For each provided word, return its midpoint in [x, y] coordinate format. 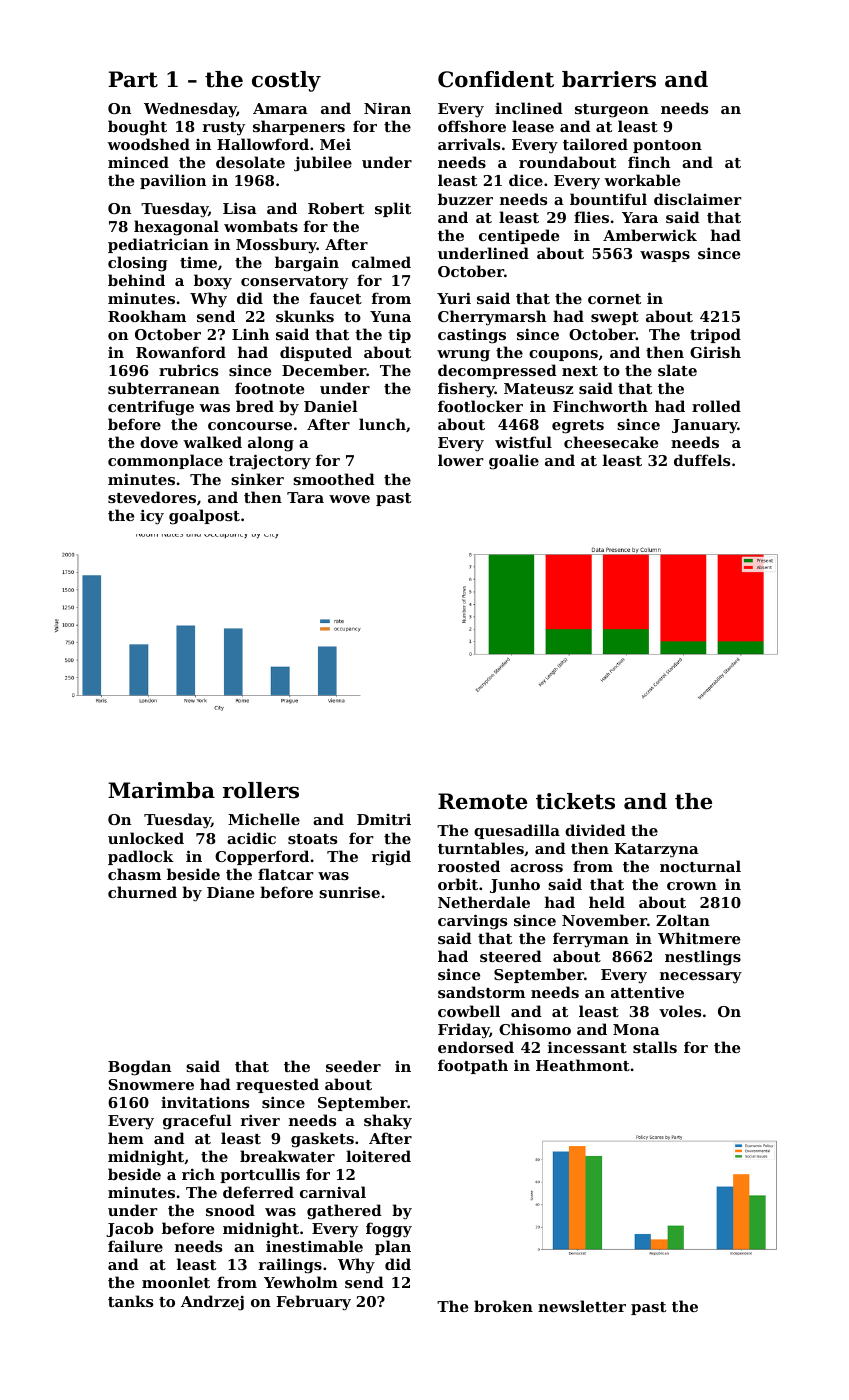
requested [277, 1085]
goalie [514, 462]
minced [138, 162]
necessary [701, 978]
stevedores [152, 497]
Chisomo [535, 1029]
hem [126, 1138]
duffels [702, 460]
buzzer [465, 199]
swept [615, 318]
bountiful [608, 199]
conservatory [294, 283]
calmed [381, 262]
